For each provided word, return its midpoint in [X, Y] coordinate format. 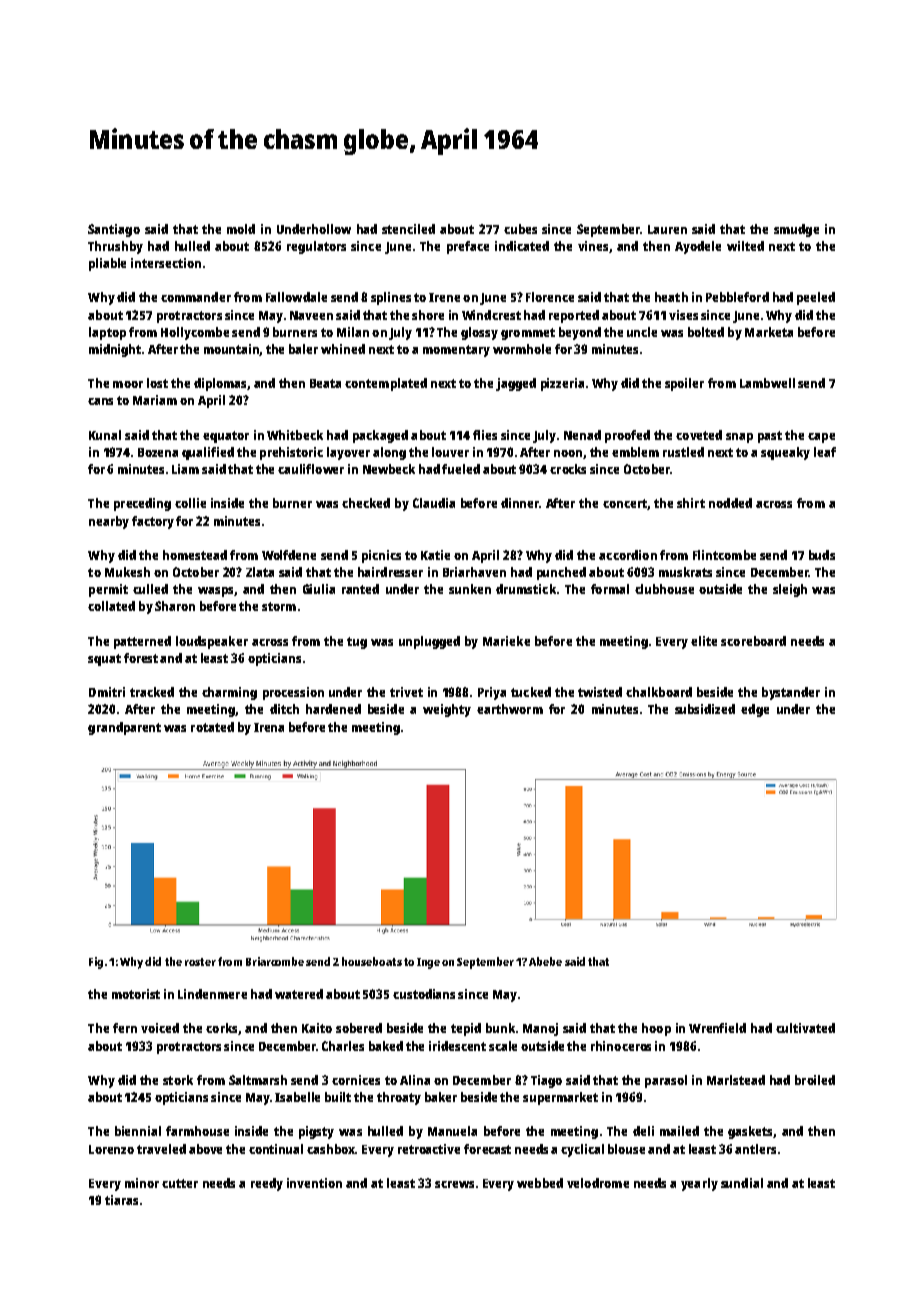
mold [241, 229]
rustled [683, 452]
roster [200, 962]
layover [348, 453]
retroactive [429, 1149]
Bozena [158, 452]
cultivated [805, 1028]
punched [561, 573]
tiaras [121, 1200]
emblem [635, 452]
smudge [796, 230]
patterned [142, 642]
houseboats [372, 961]
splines [391, 298]
